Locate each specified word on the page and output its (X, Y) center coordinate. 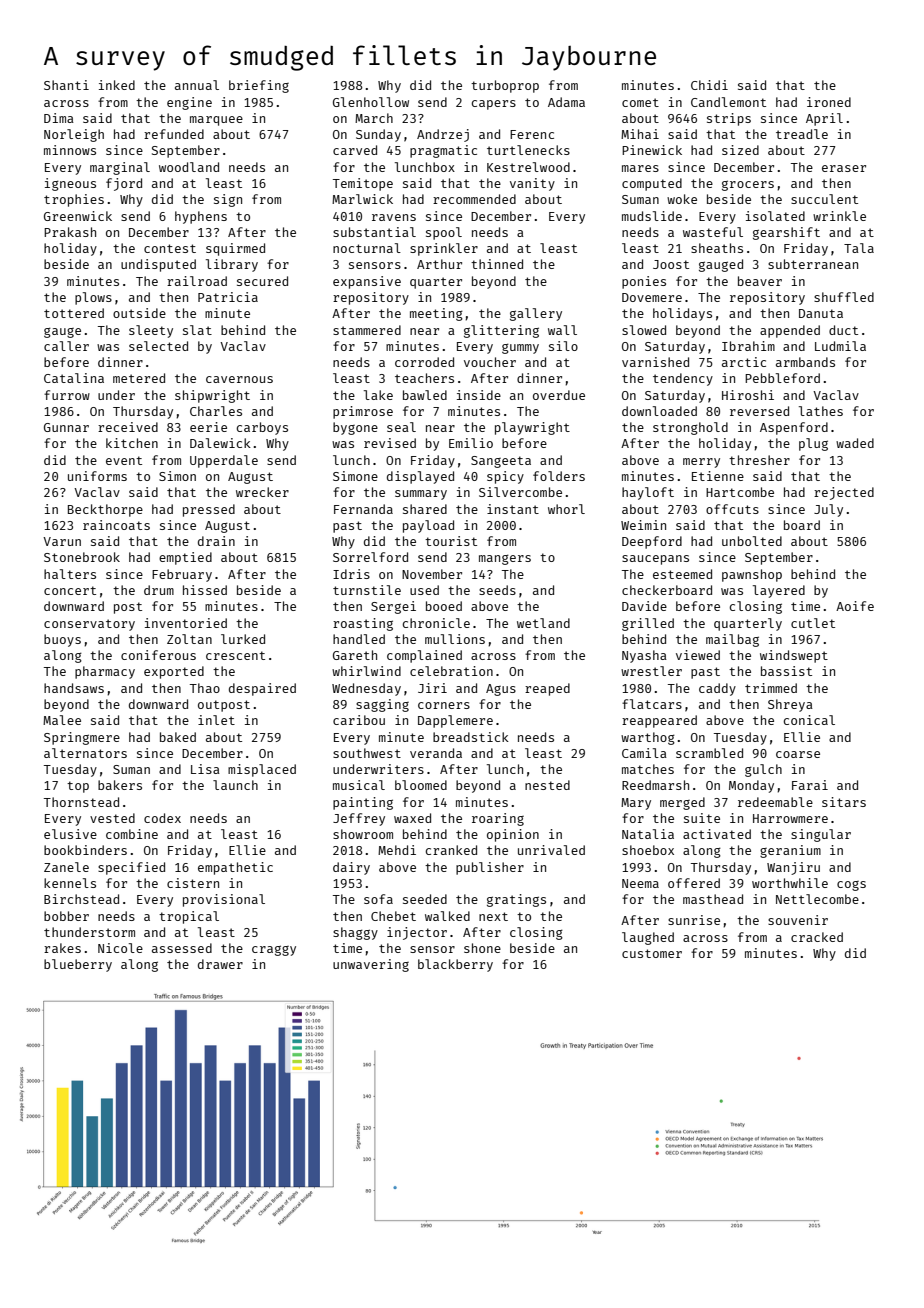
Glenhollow (371, 102)
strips (729, 119)
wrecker (262, 492)
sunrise (694, 920)
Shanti (66, 85)
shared (425, 509)
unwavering (371, 965)
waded (855, 443)
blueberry (78, 965)
